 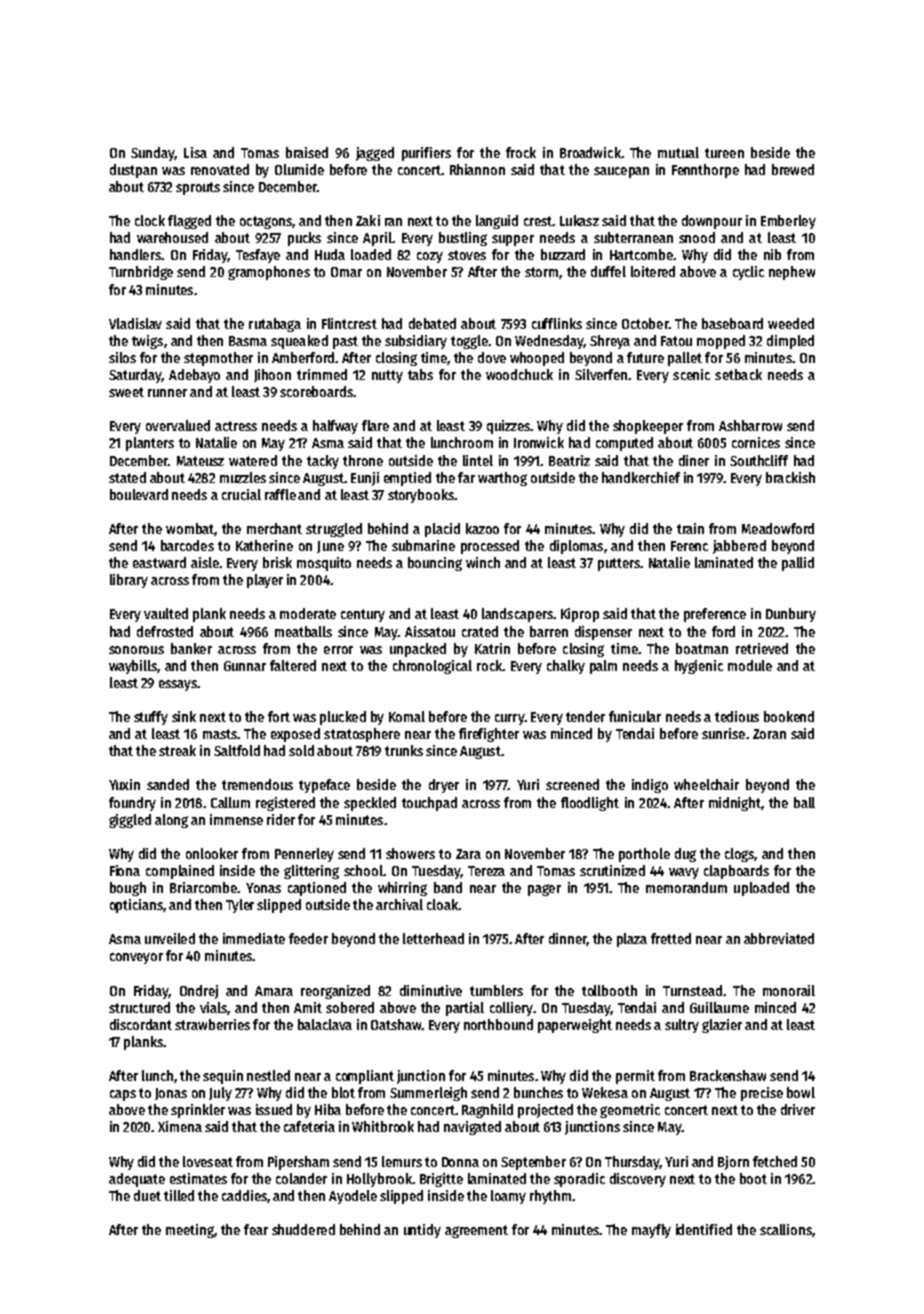 What do you see at coordinates (170, 938) in the image?
I see `unveiled` at bounding box center [170, 938].
